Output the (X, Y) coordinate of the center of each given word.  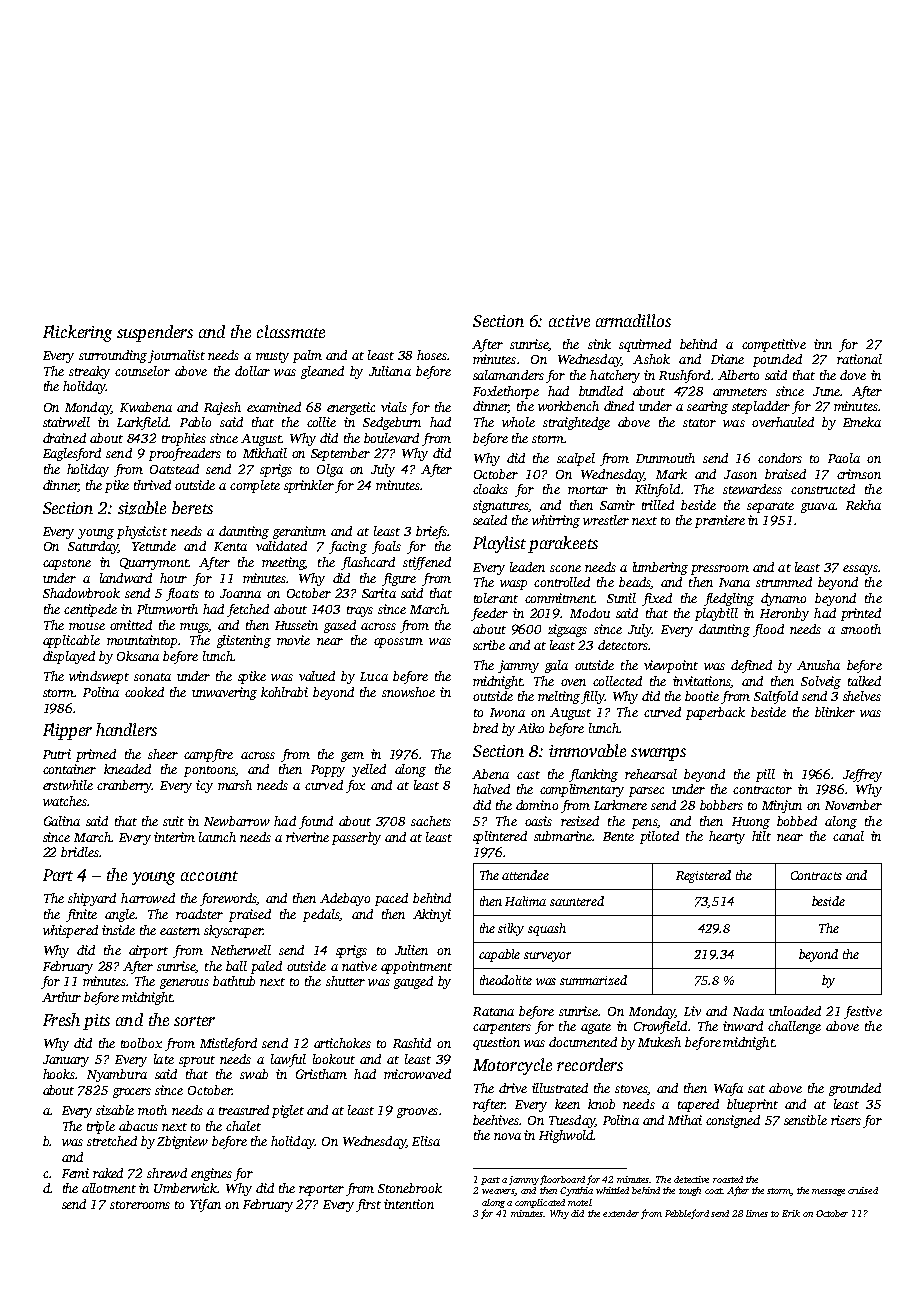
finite (81, 915)
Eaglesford (72, 454)
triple (101, 1127)
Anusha (818, 665)
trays (360, 611)
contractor (762, 790)
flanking (593, 775)
